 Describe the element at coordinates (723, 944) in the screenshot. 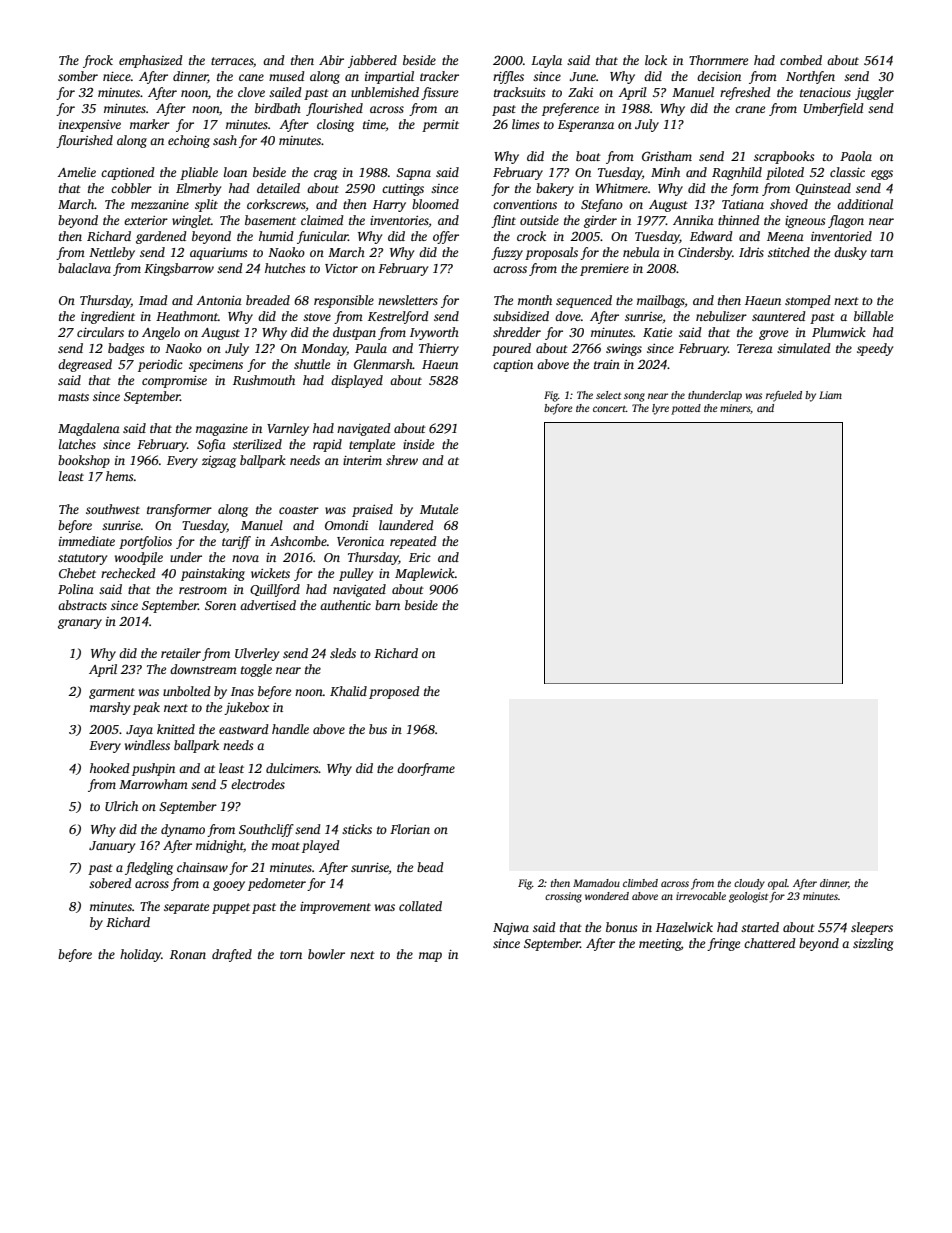

I see `fringe` at that location.
